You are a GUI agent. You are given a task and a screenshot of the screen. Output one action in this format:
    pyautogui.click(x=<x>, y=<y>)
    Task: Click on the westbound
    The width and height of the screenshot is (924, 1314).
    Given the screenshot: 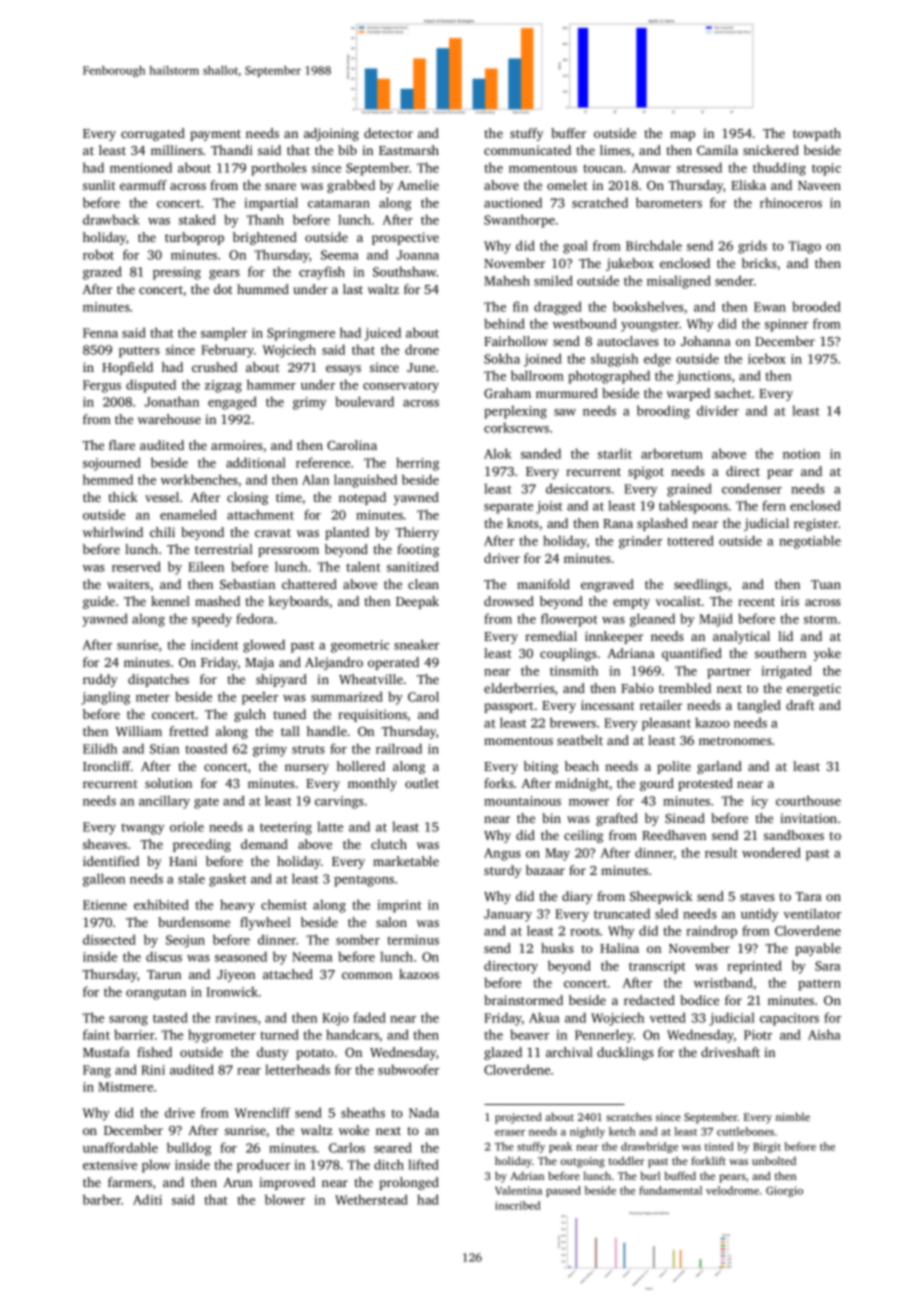 What is the action you would take?
    pyautogui.click(x=585, y=323)
